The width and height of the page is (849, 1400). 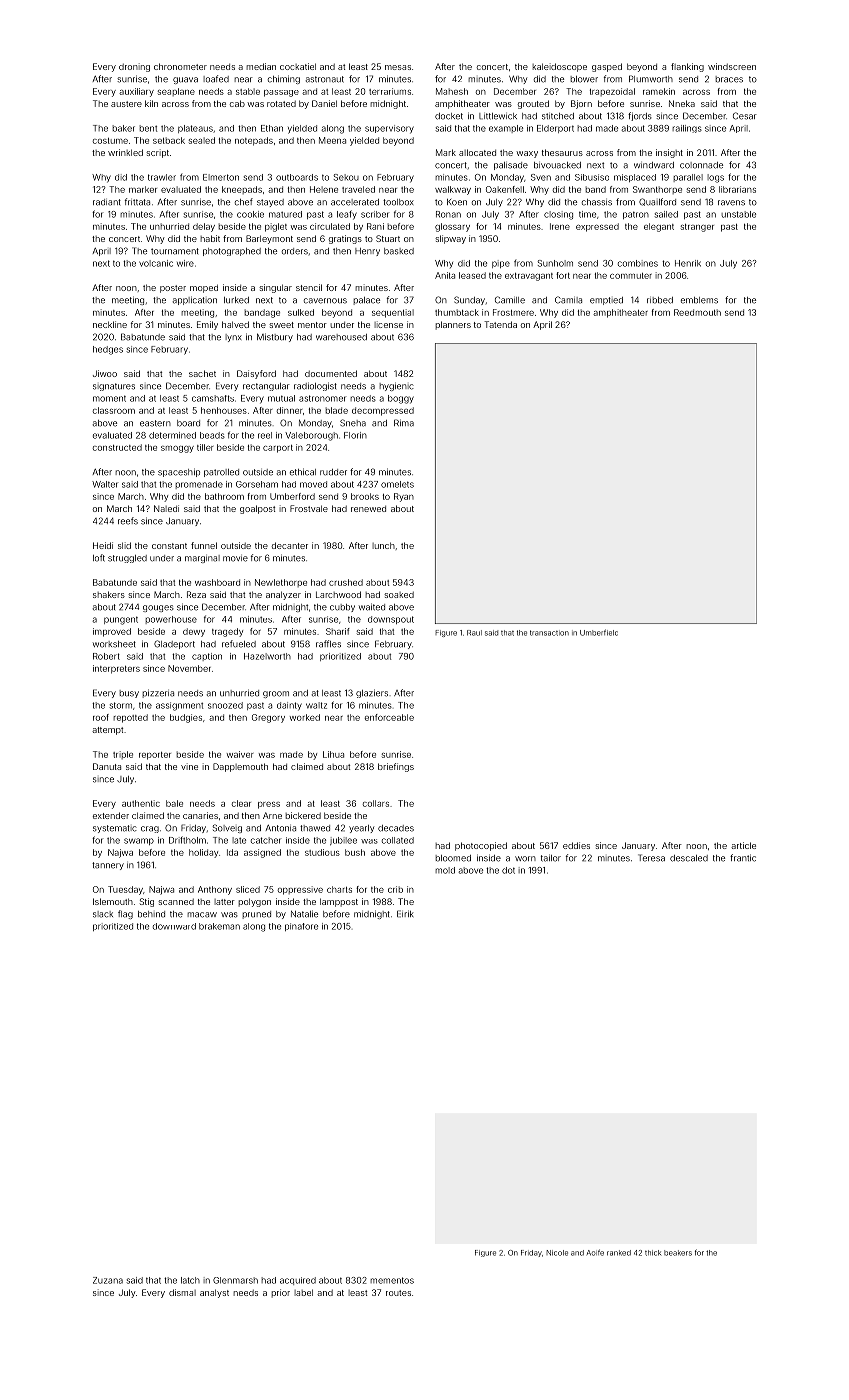 What do you see at coordinates (333, 472) in the page?
I see `rudder` at bounding box center [333, 472].
